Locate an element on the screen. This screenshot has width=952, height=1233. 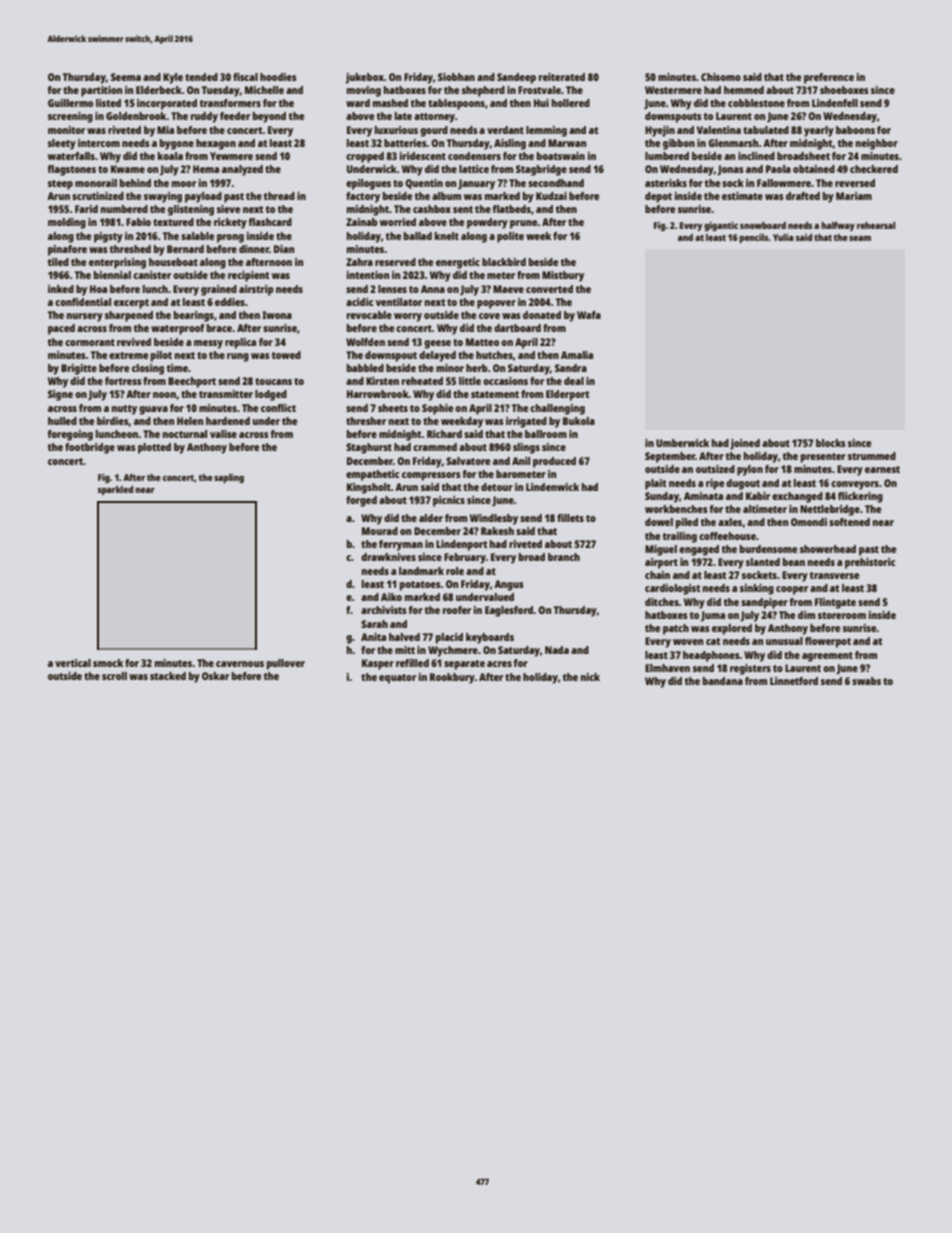
Signe is located at coordinates (60, 395).
